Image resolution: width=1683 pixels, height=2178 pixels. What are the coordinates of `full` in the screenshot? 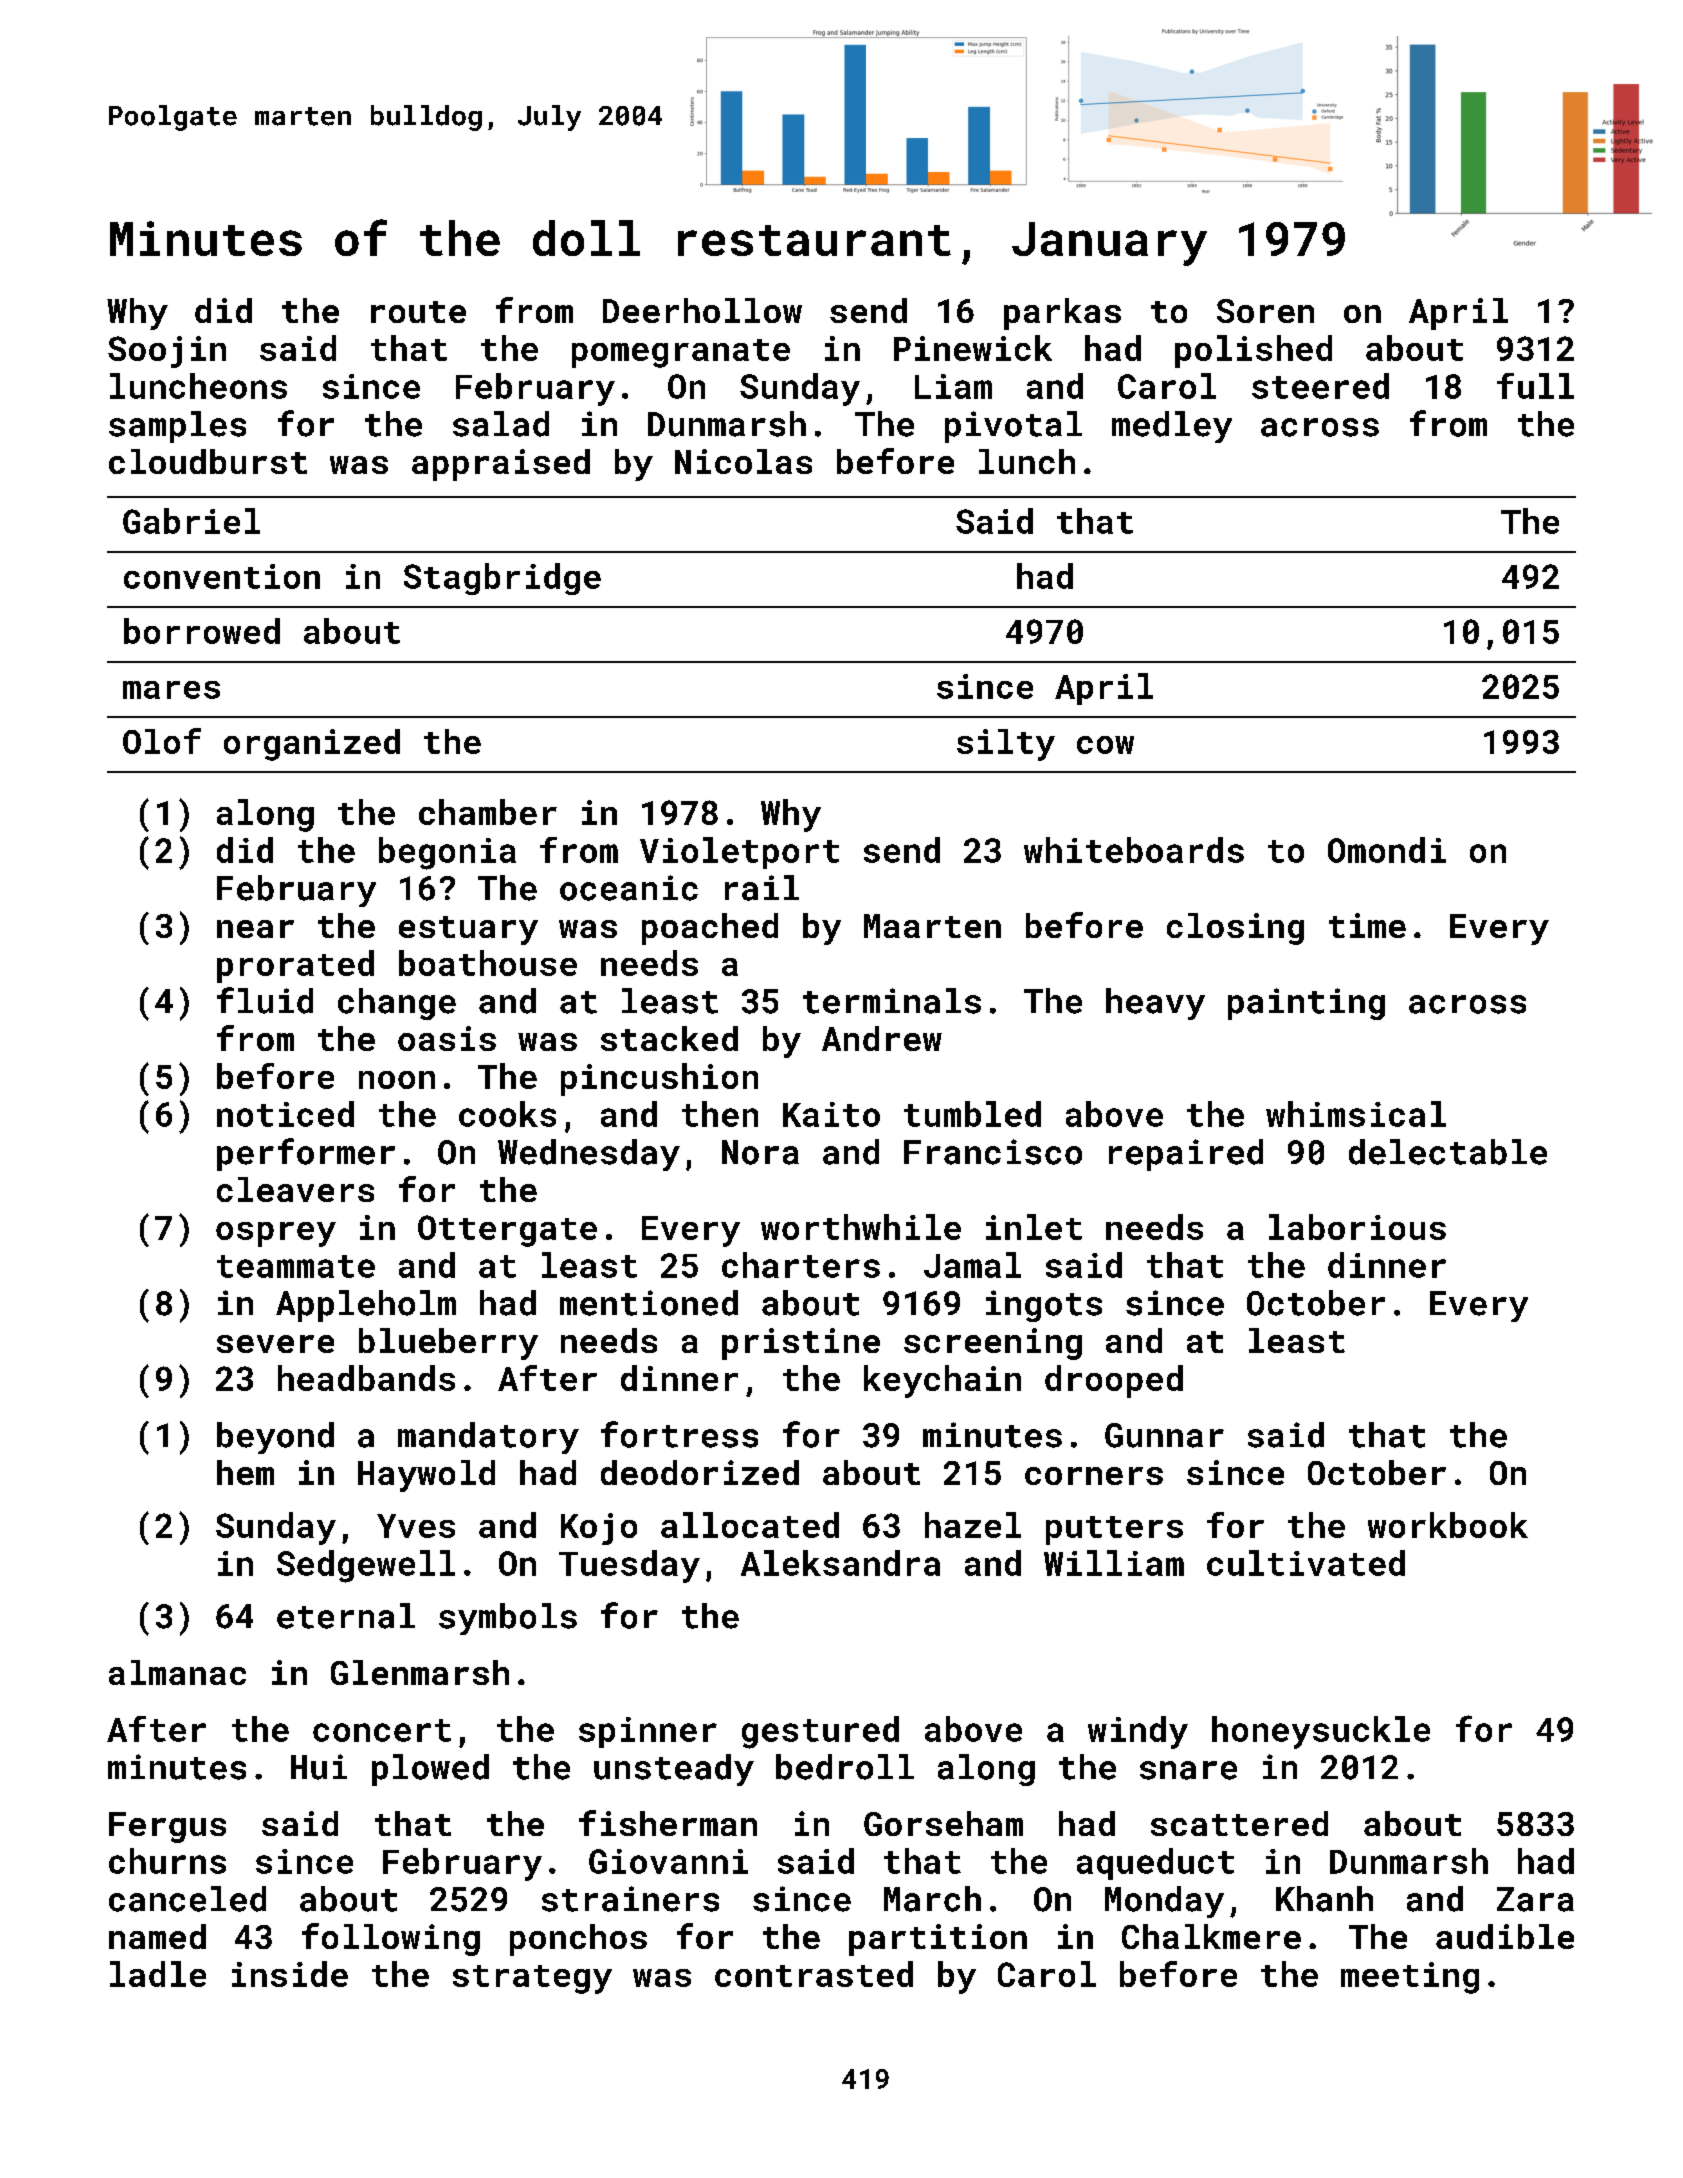 It's located at (1535, 386).
